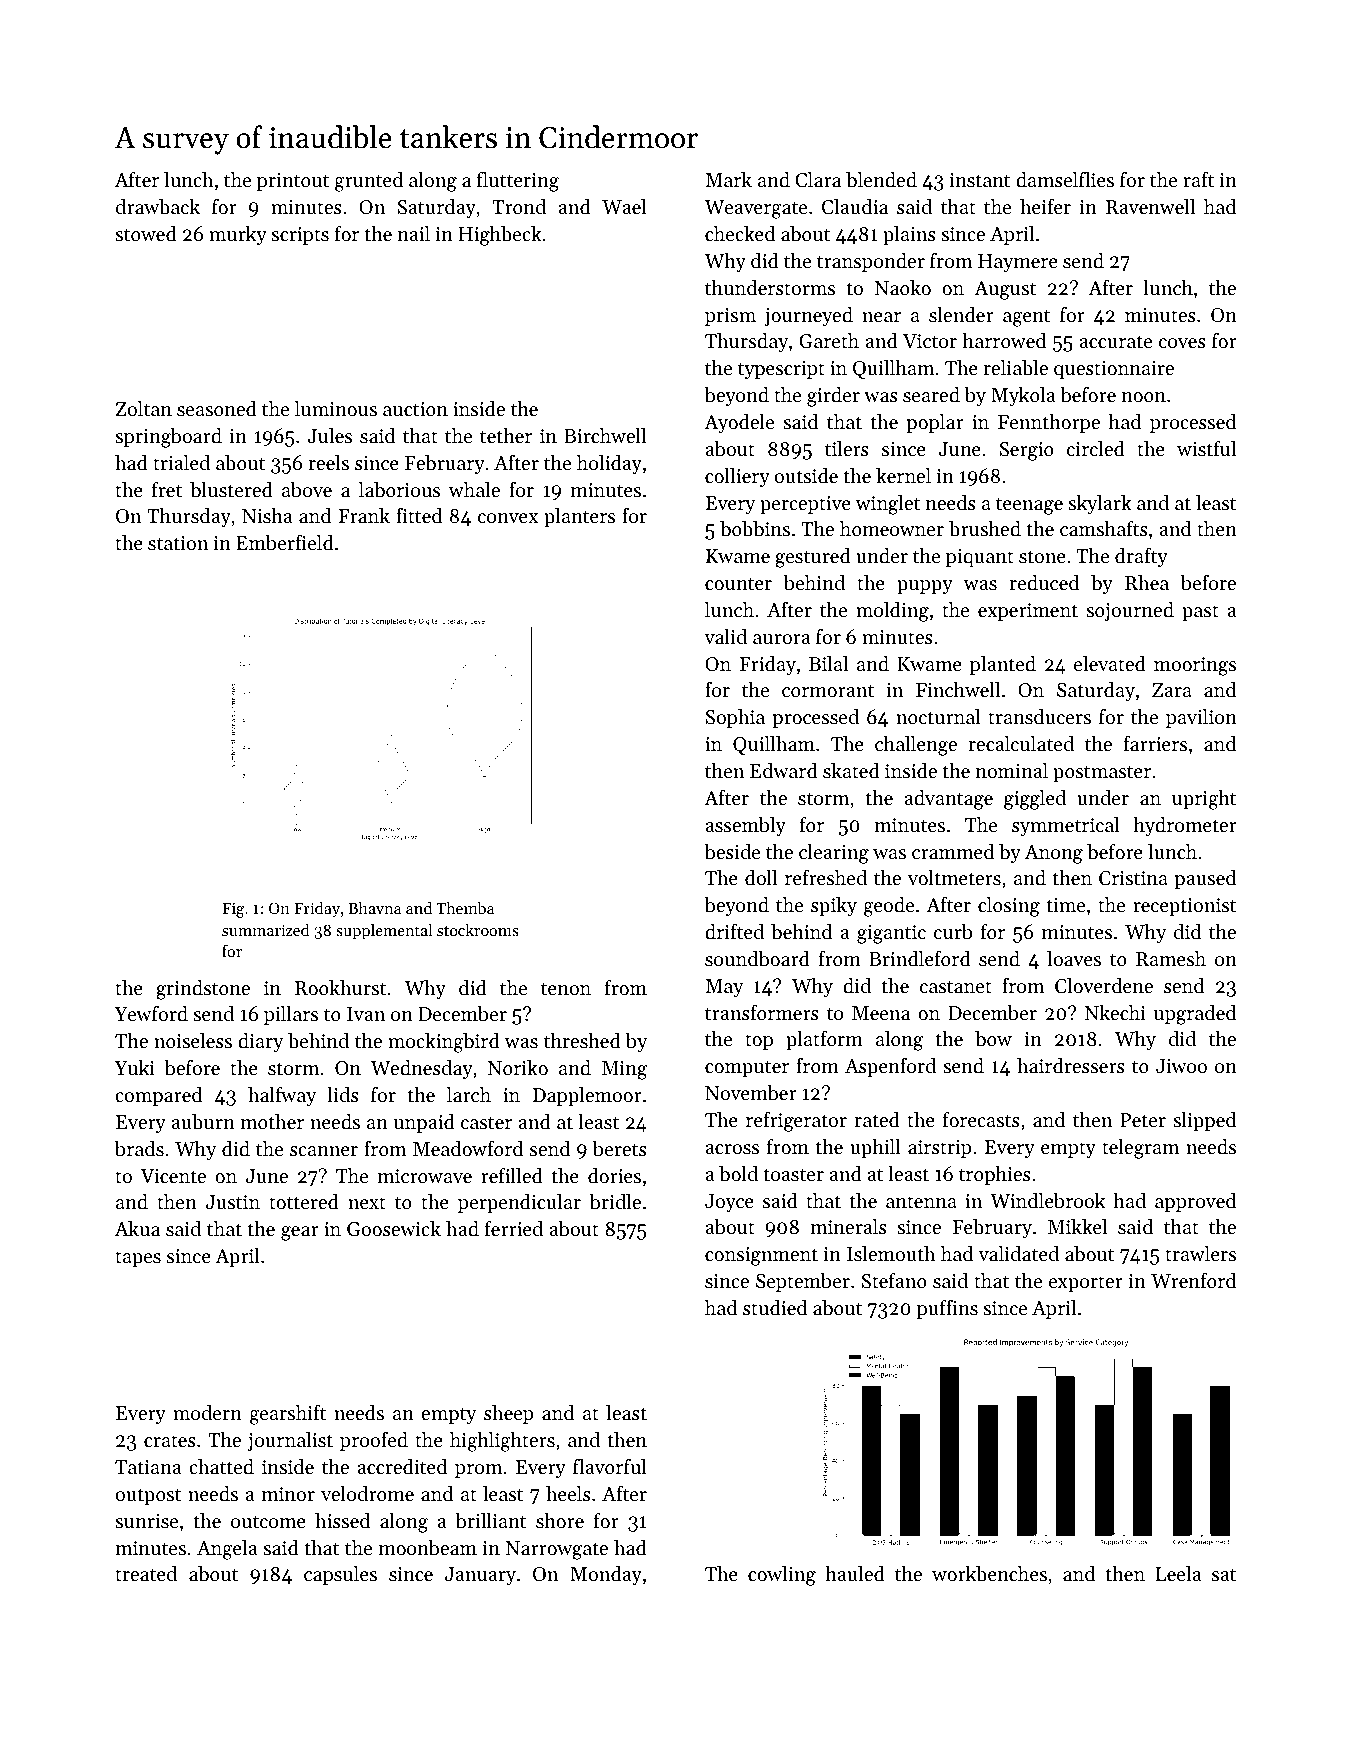 The height and width of the image is (1750, 1352). I want to click on Mark, so click(728, 179).
